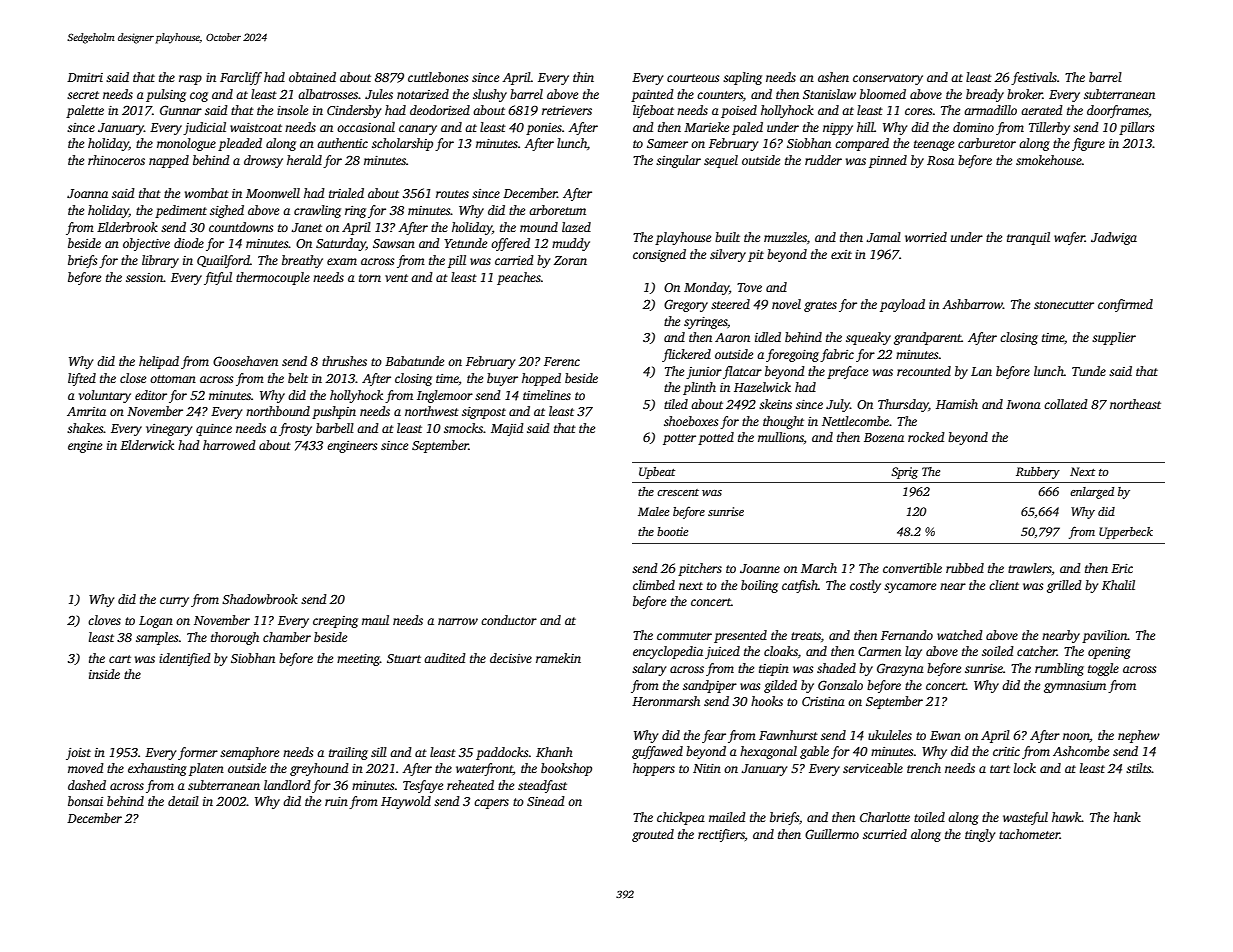 The width and height of the screenshot is (1233, 952). Describe the element at coordinates (85, 801) in the screenshot. I see `bonsai` at that location.
